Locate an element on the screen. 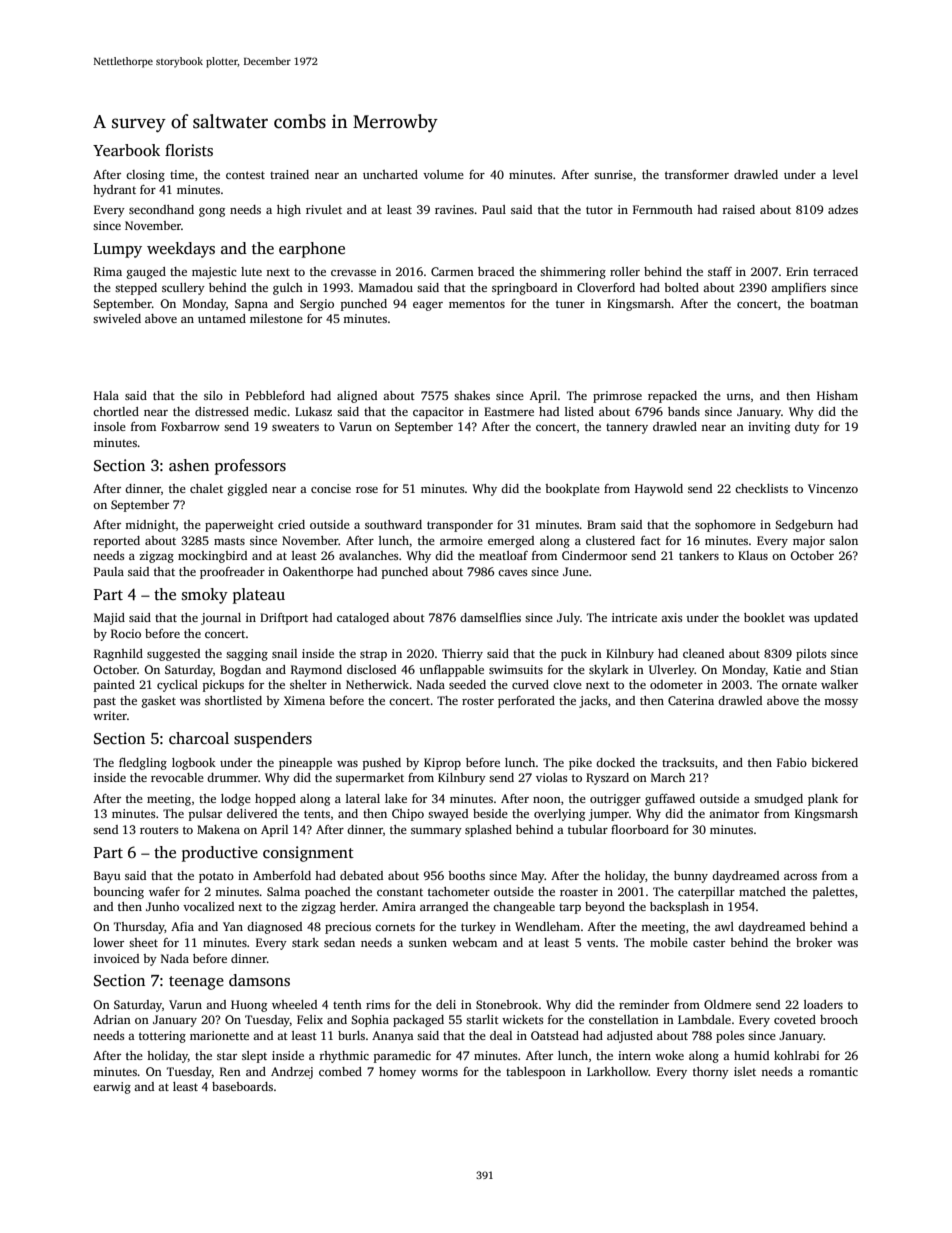 The width and height of the screenshot is (952, 1233). Klaus is located at coordinates (753, 555).
